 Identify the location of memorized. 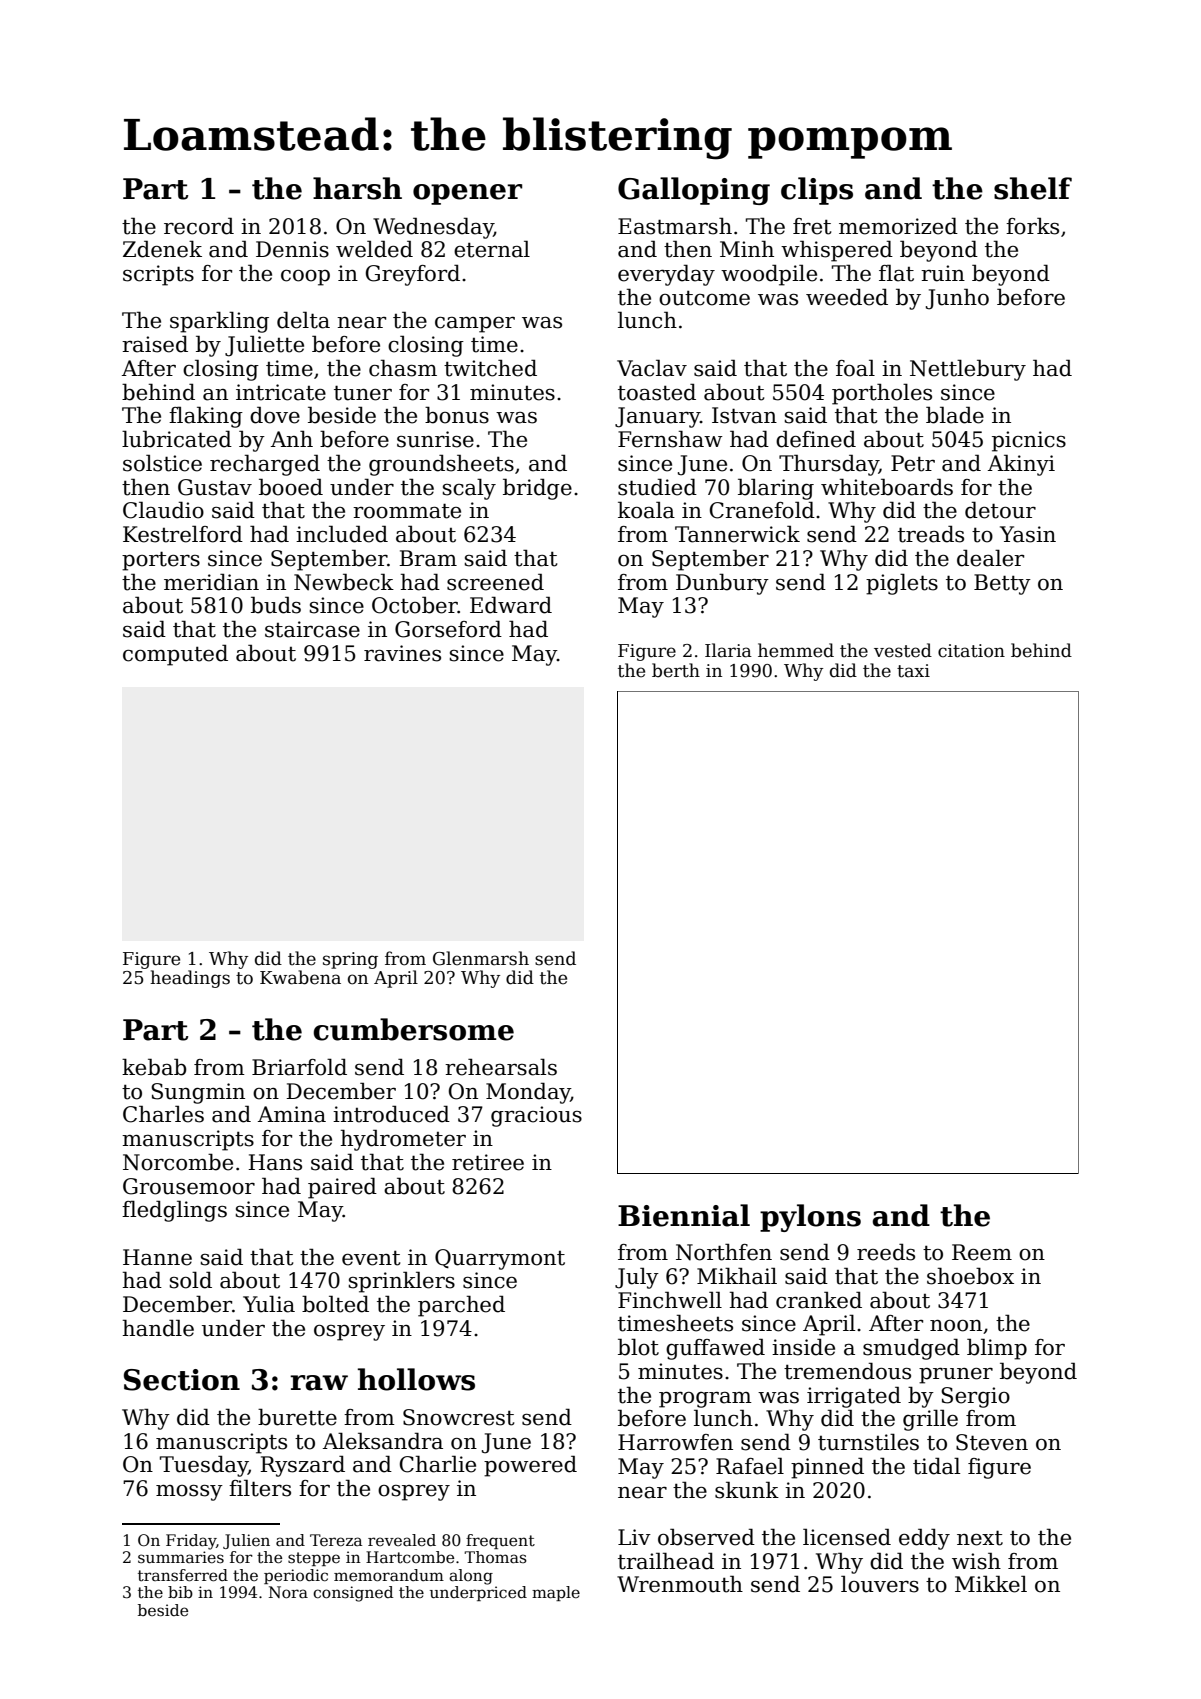
(898, 226).
